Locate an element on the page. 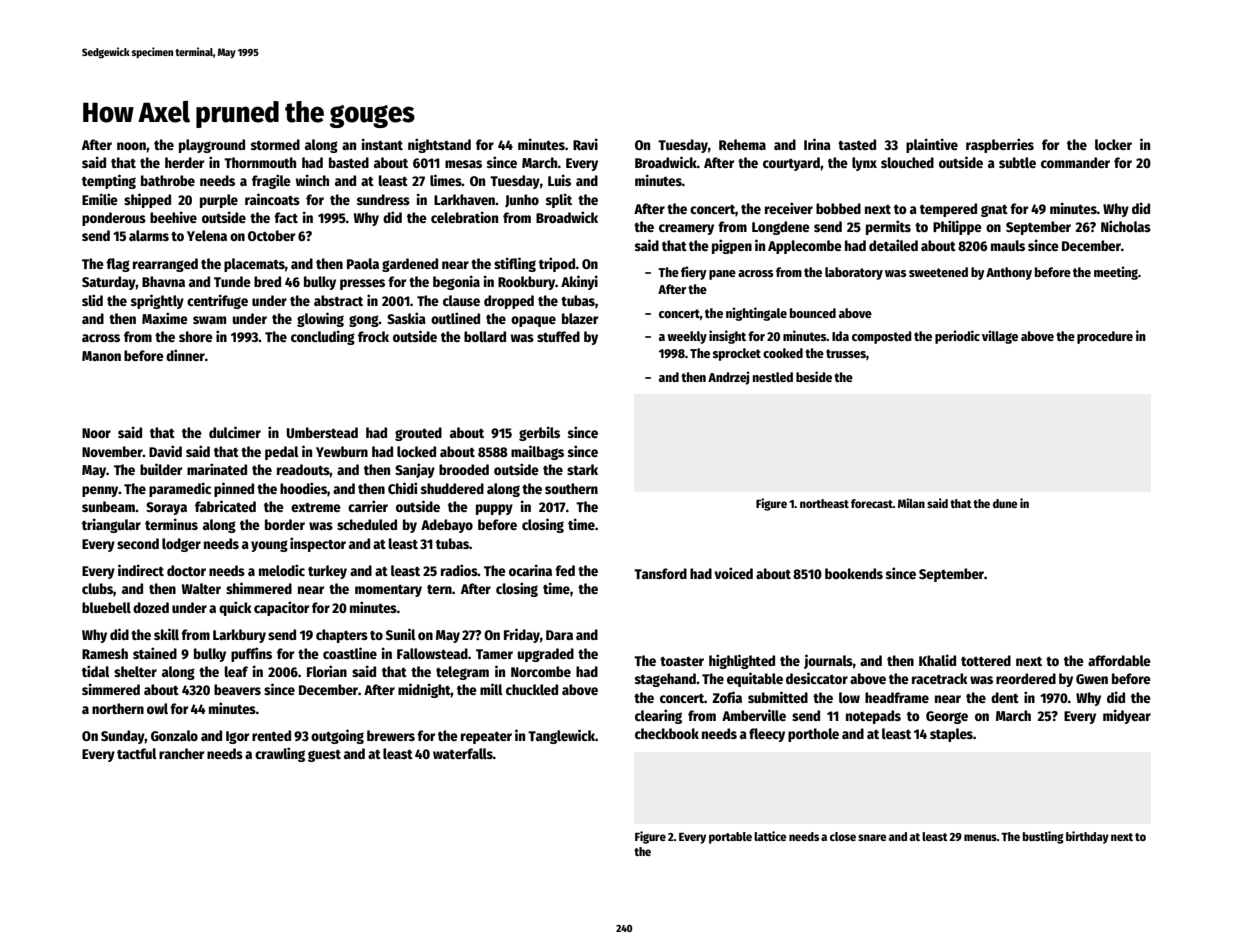  Rehema is located at coordinates (742, 144).
